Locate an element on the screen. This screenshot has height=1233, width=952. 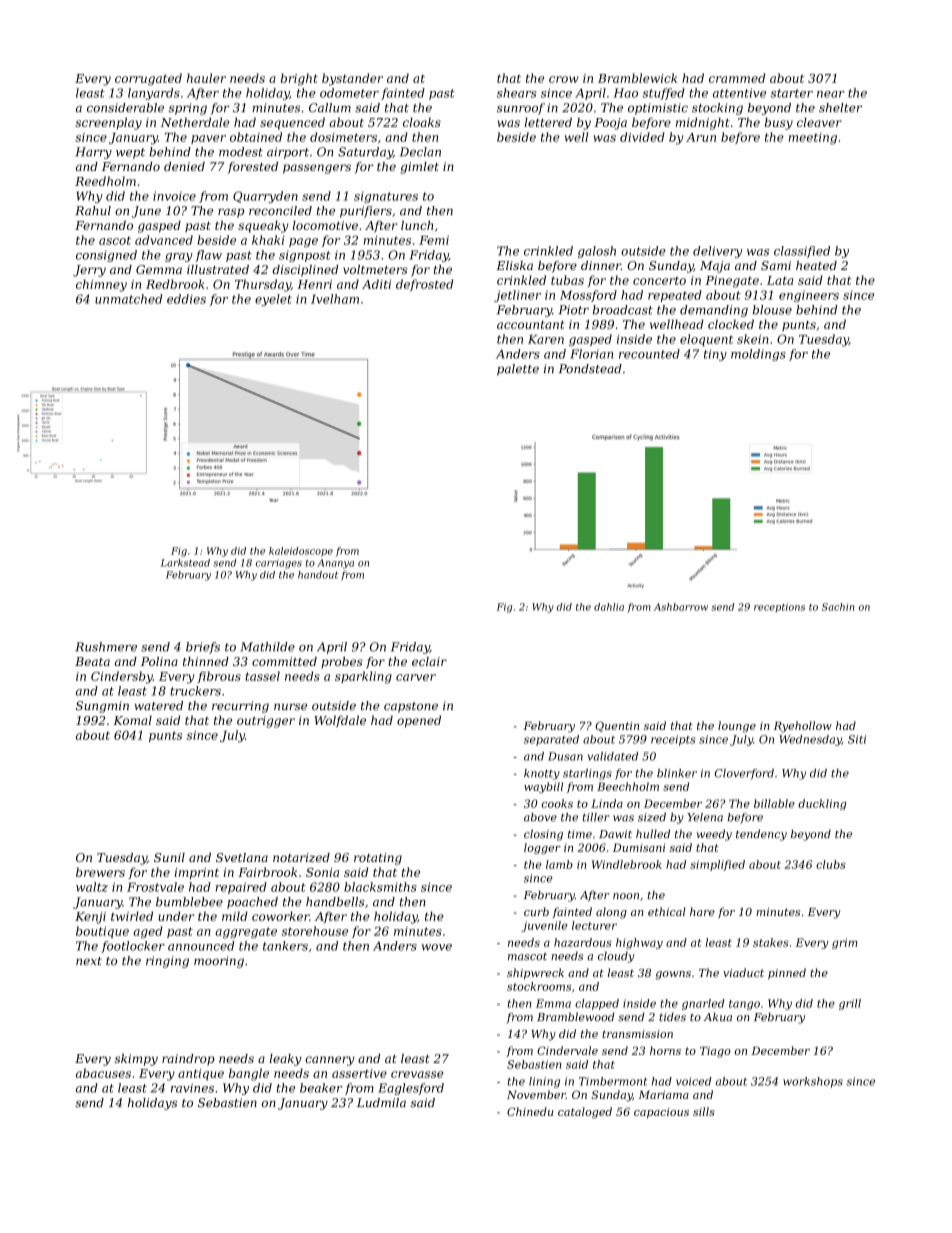
Arun is located at coordinates (701, 137).
